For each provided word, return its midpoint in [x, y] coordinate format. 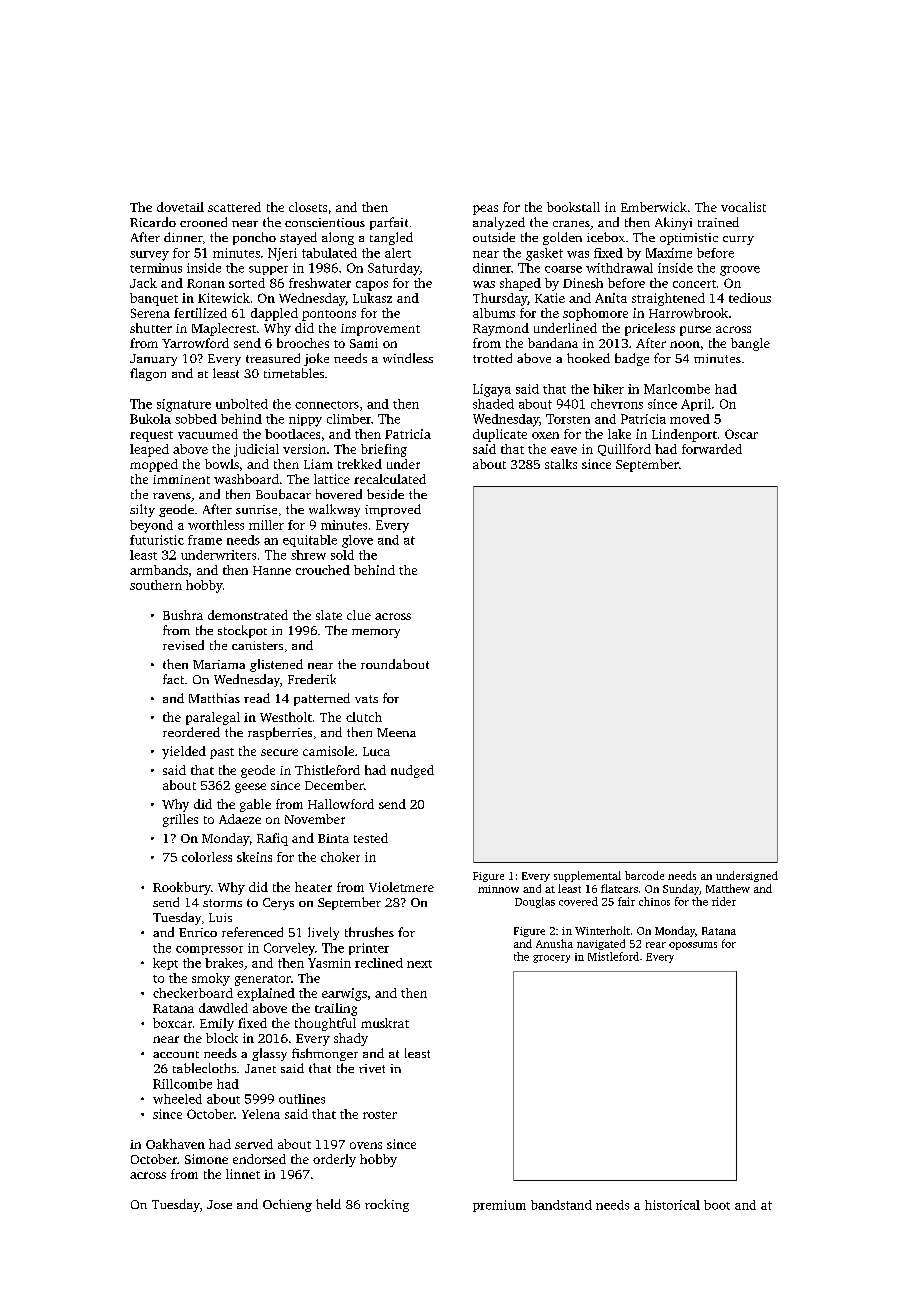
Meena [396, 732]
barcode [644, 875]
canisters [257, 645]
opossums [693, 946]
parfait [389, 223]
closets [308, 207]
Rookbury [182, 888]
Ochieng [287, 1205]
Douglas [535, 902]
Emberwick [654, 207]
